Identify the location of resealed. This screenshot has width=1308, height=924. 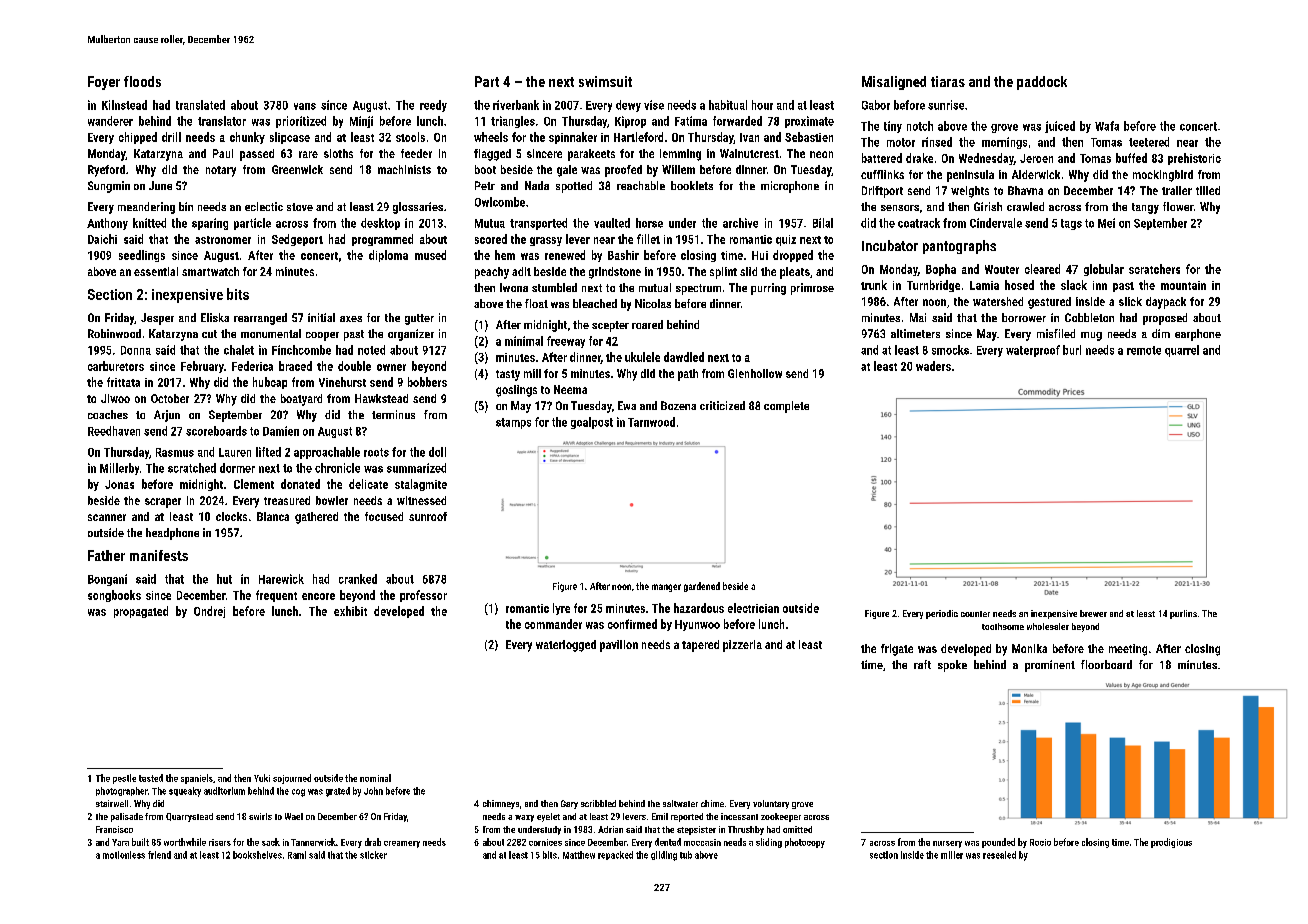
(999, 855).
